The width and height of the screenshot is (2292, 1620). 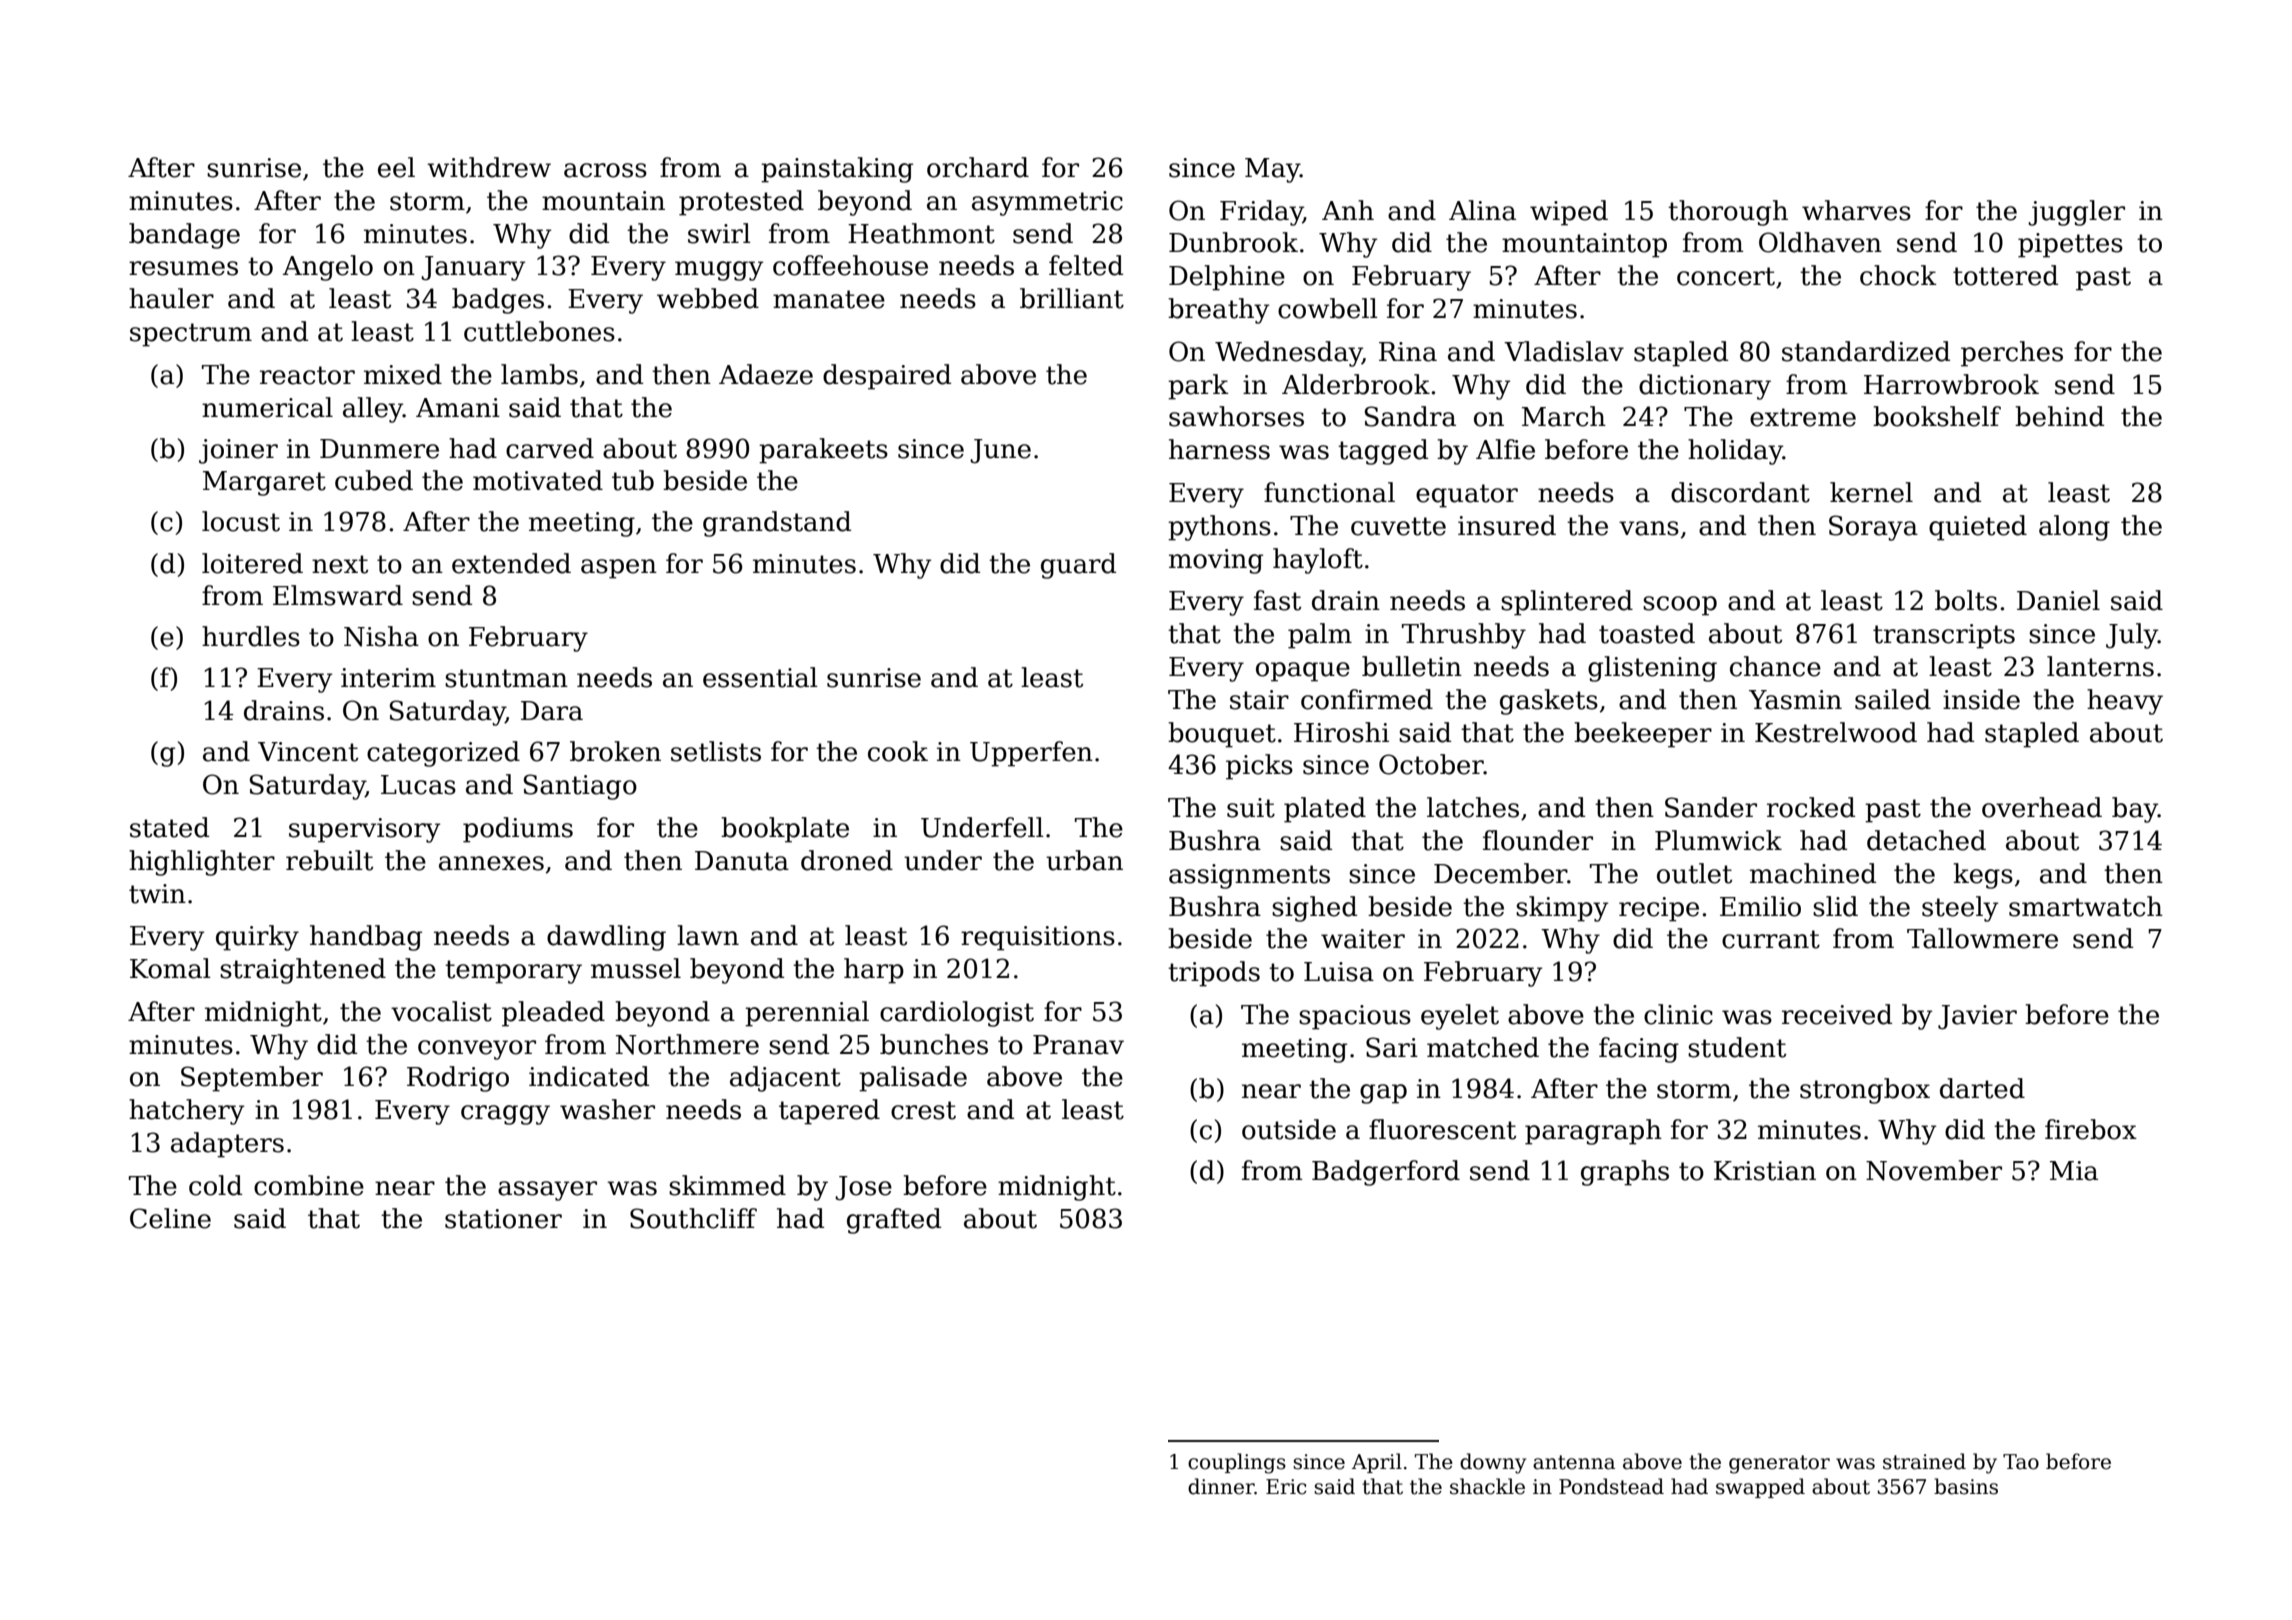 What do you see at coordinates (760, 677) in the screenshot?
I see `essential` at bounding box center [760, 677].
